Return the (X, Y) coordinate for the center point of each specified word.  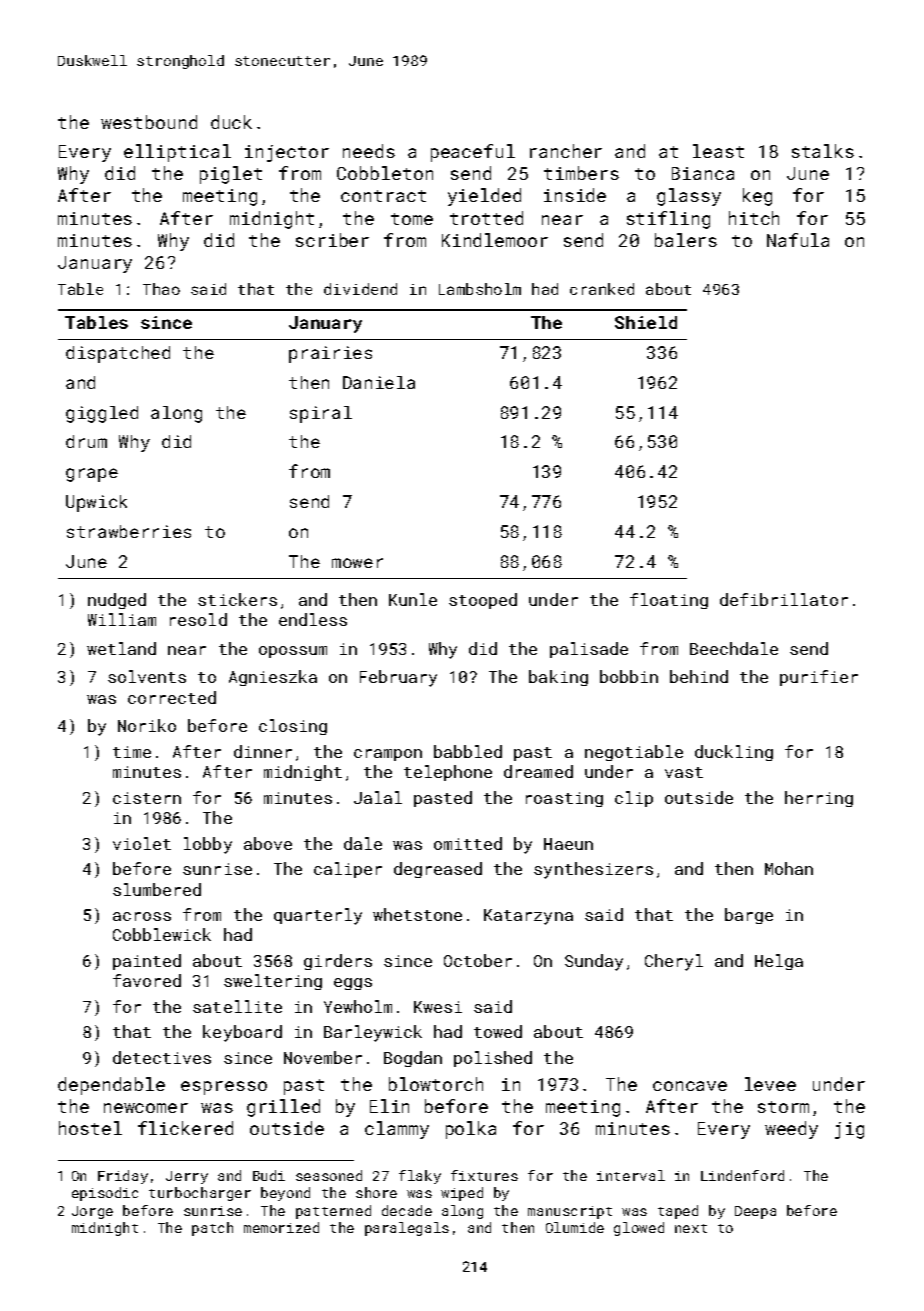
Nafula (798, 240)
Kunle (413, 599)
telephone (448, 773)
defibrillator (784, 599)
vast (684, 772)
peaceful (473, 153)
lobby (208, 845)
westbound (149, 122)
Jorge (92, 1212)
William (122, 619)
